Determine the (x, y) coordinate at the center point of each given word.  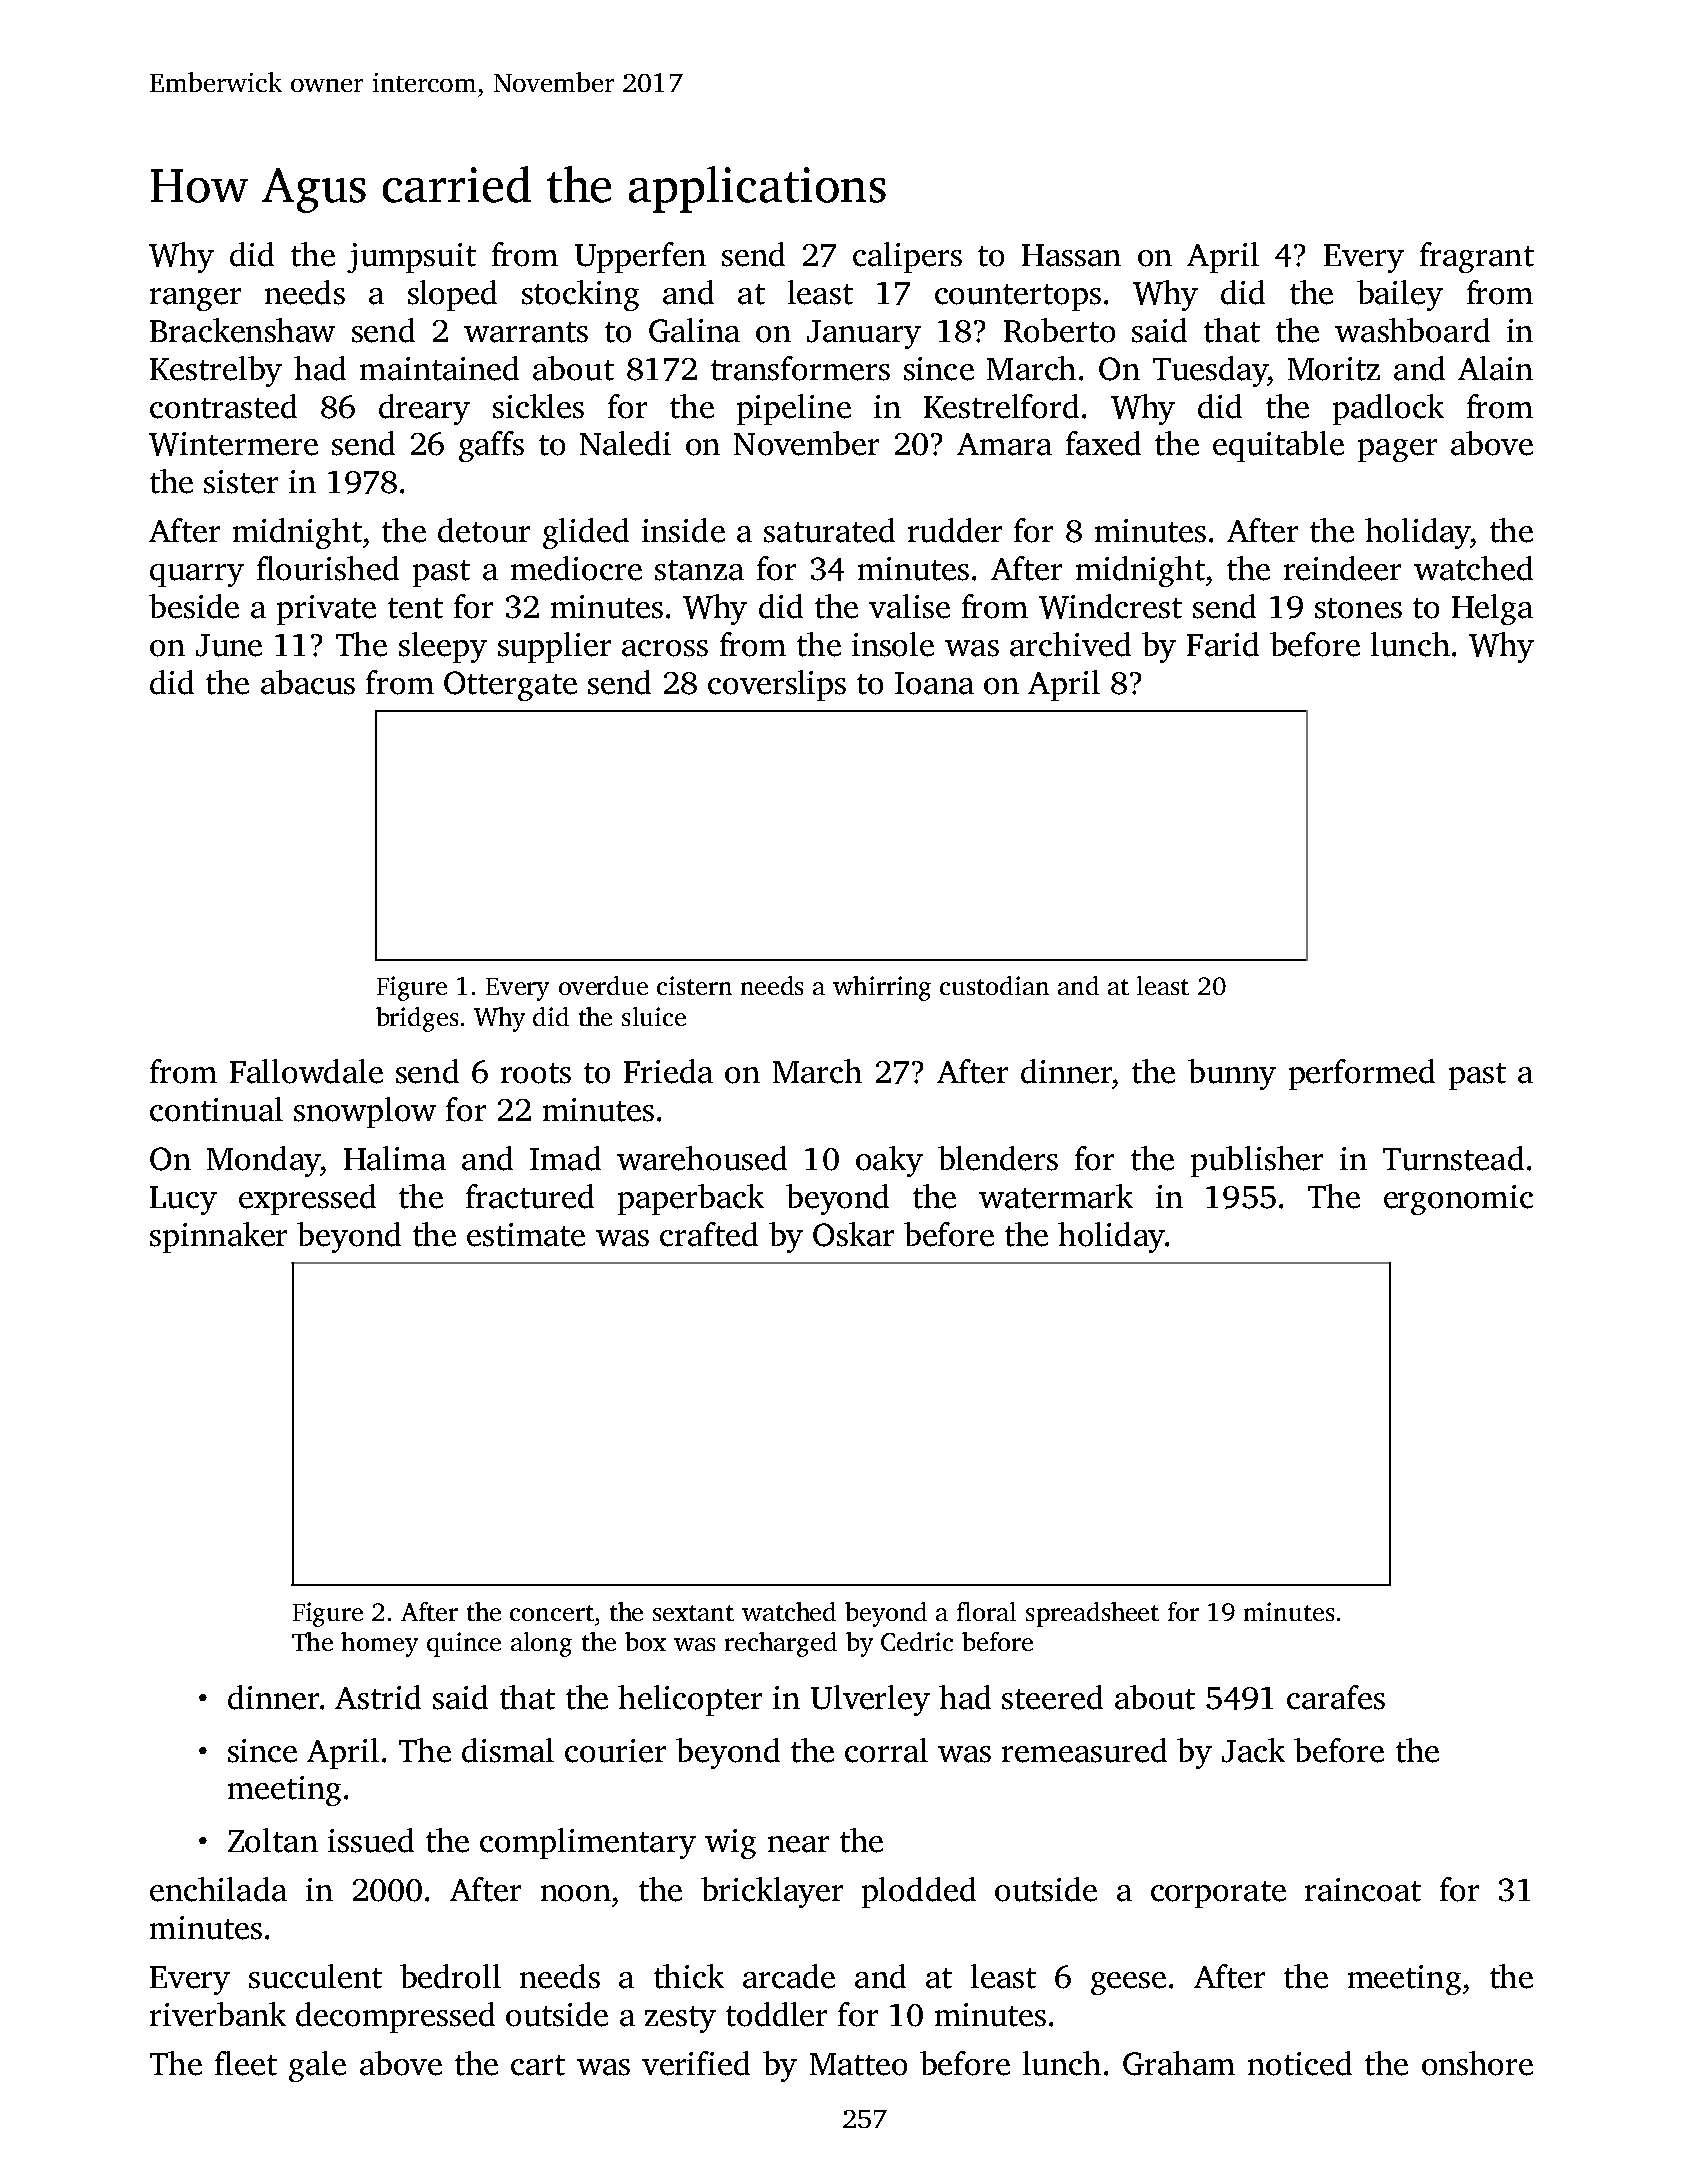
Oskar (853, 1234)
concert (552, 1613)
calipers (907, 257)
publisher (1257, 1161)
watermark (1056, 1196)
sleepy (443, 647)
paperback (691, 1199)
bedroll (450, 1976)
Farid (1223, 644)
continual (216, 1109)
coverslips (777, 685)
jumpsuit (411, 258)
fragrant (1477, 257)
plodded (919, 1892)
